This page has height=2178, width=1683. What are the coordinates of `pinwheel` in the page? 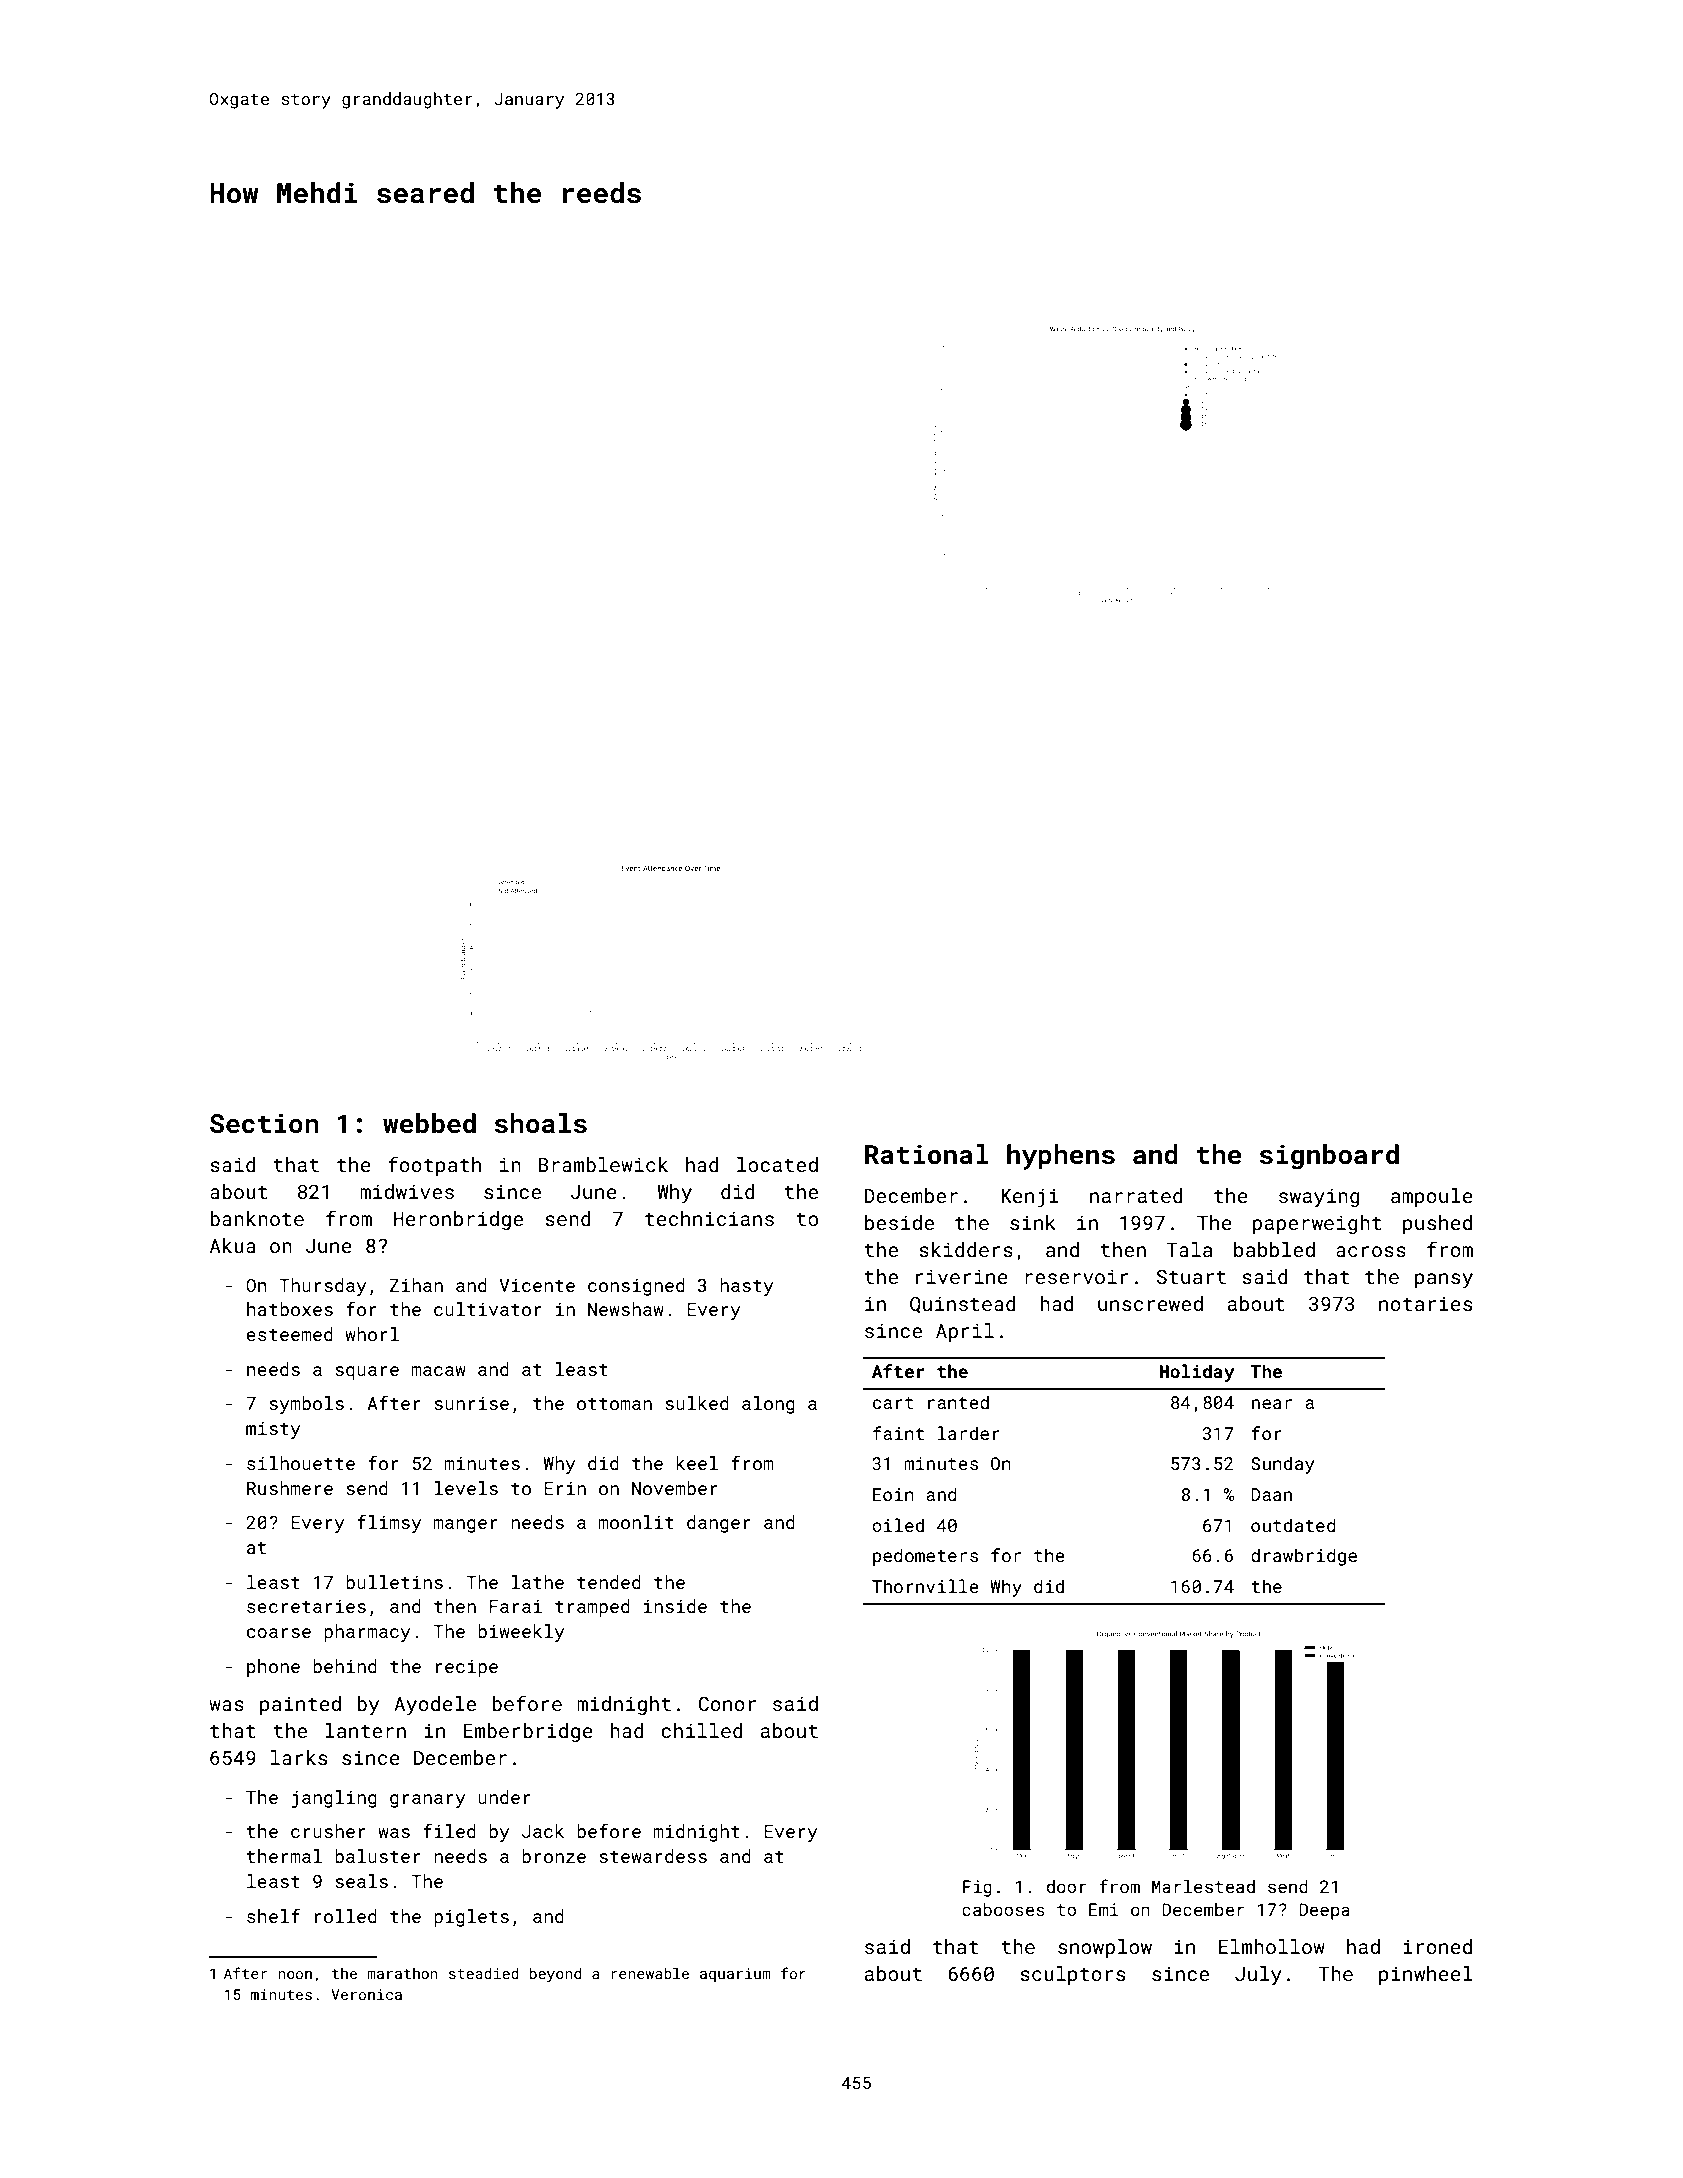 It's located at (1426, 1975).
